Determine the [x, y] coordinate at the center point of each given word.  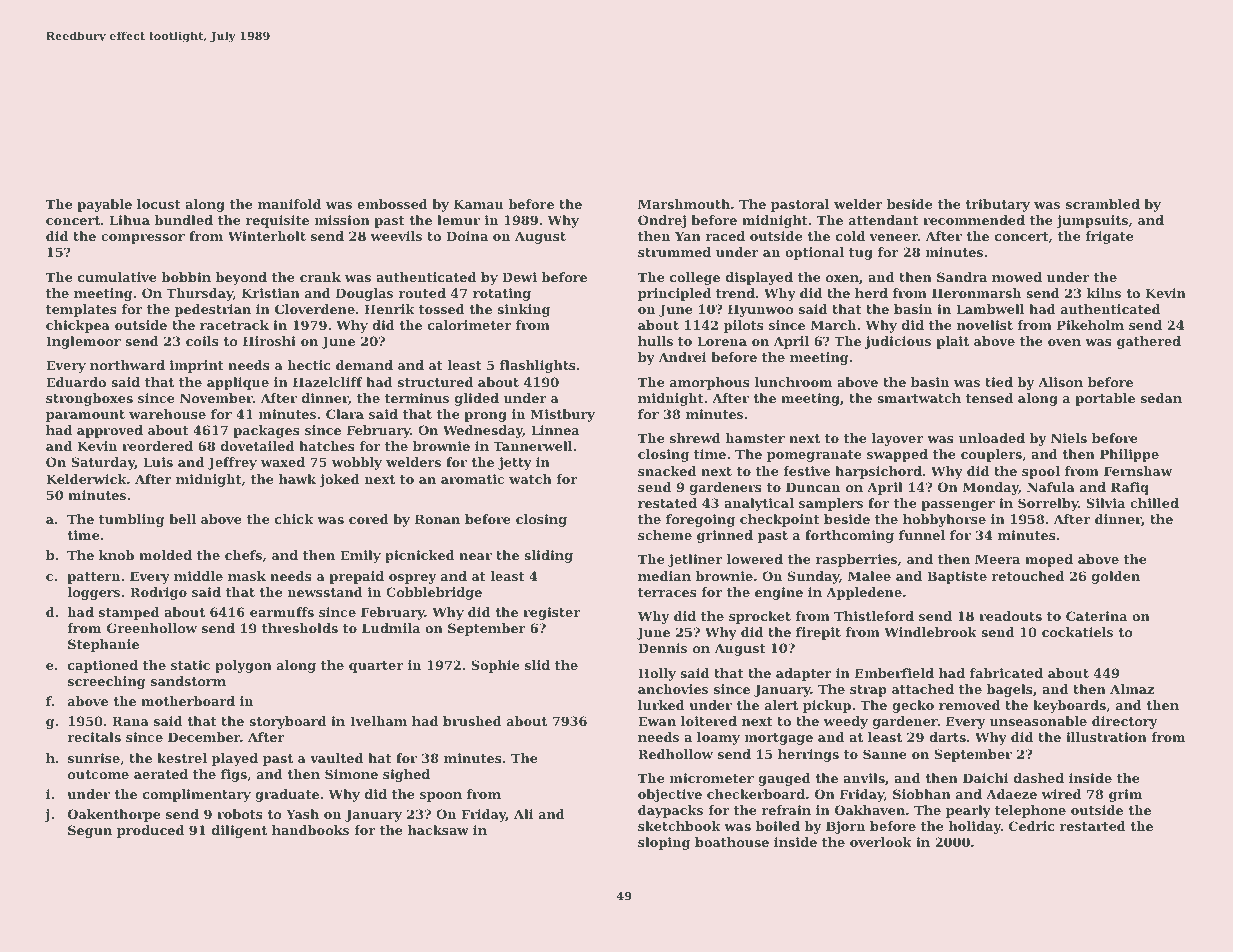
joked [339, 480]
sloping [664, 843]
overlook [881, 842]
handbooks [310, 830]
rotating [502, 294]
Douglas [364, 294]
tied [999, 382]
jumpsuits [1092, 221]
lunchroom [793, 382]
